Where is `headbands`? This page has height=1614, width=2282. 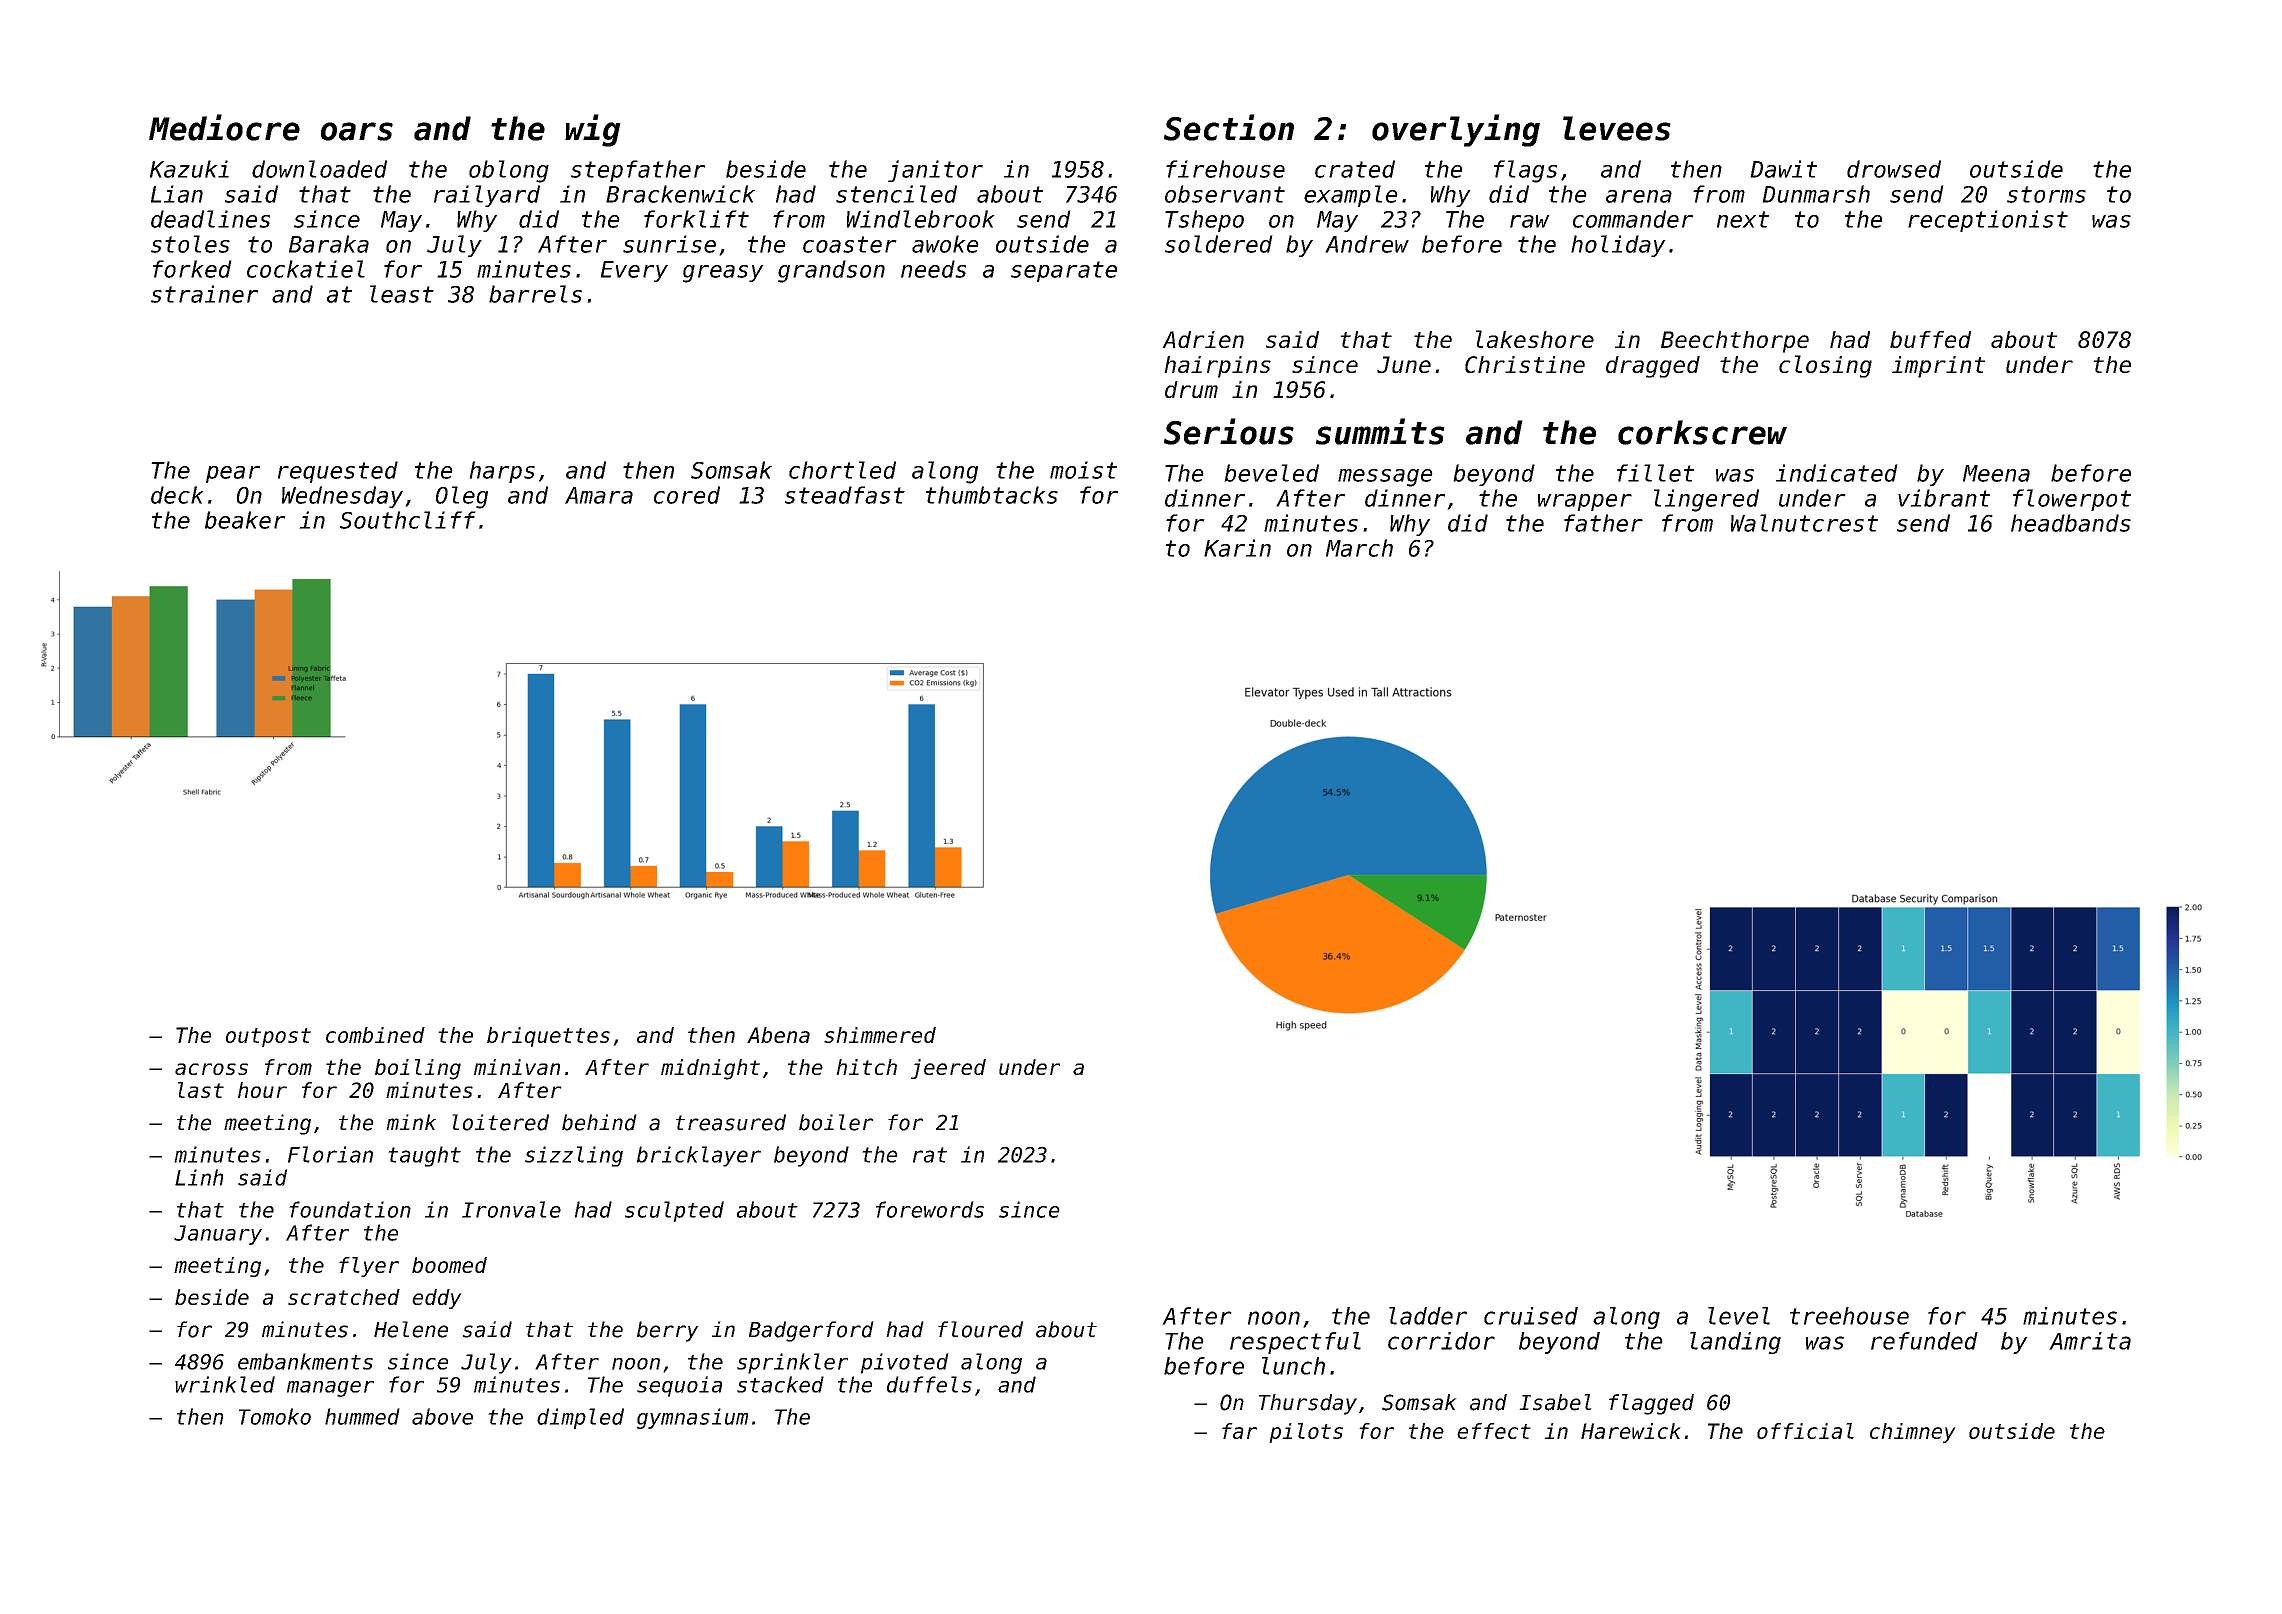
headbands is located at coordinates (2071, 523).
